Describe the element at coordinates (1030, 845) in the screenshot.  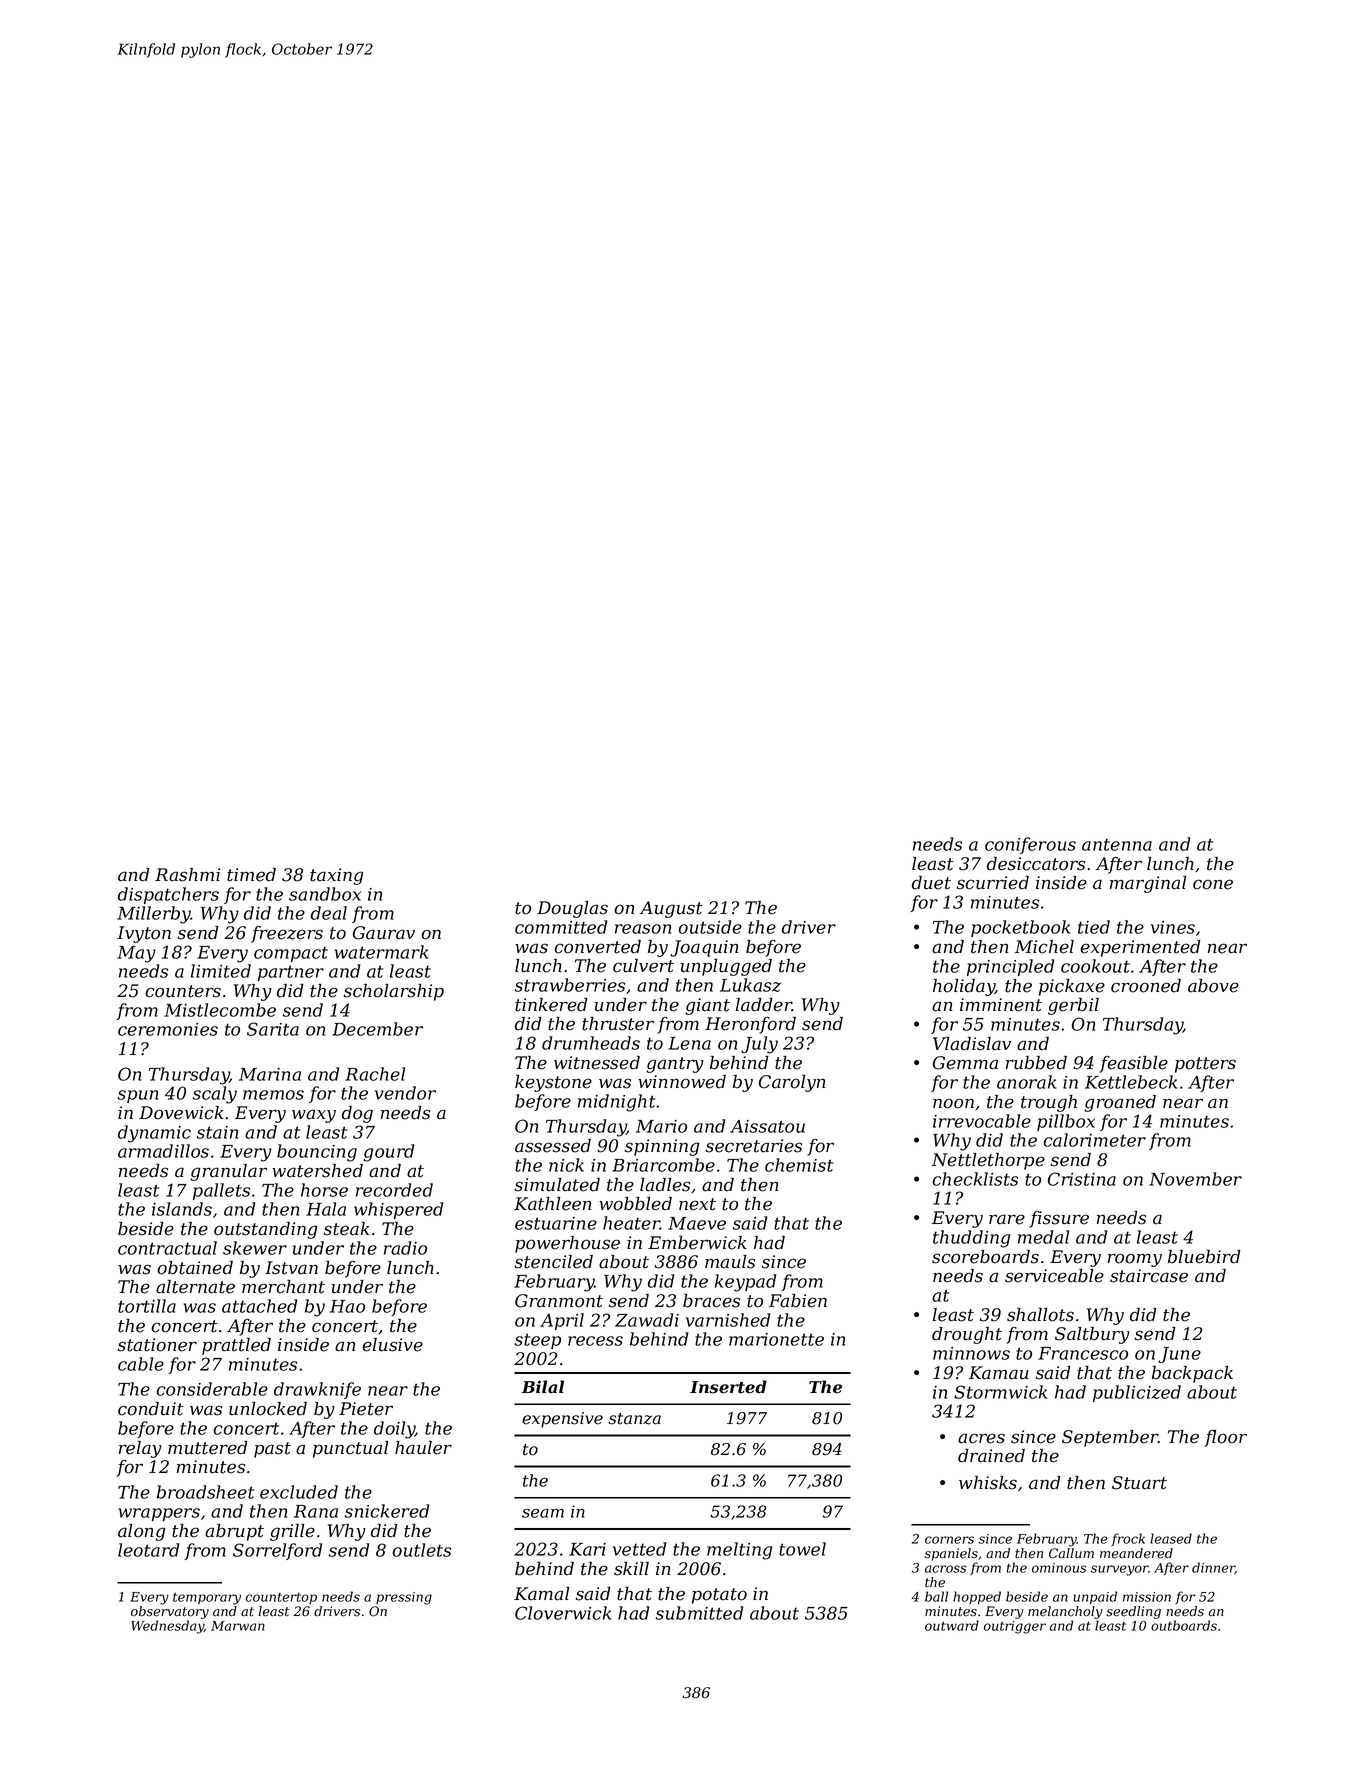
I see `coniferous` at that location.
